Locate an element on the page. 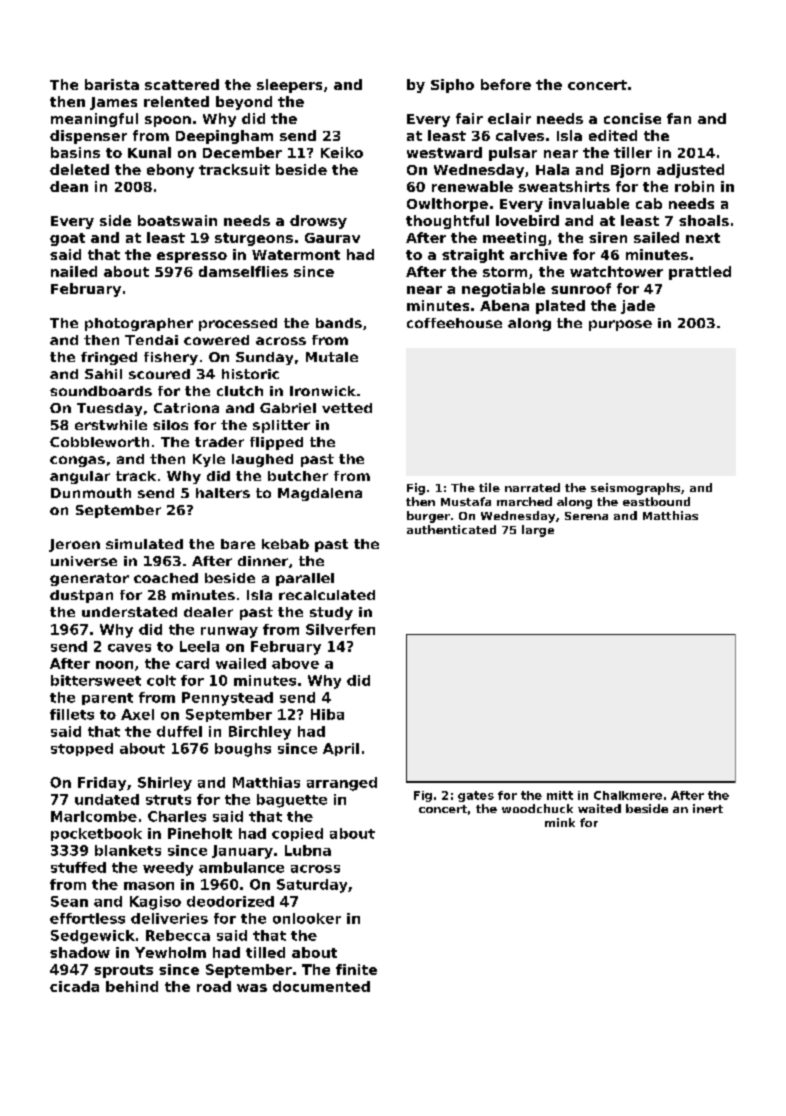  bittersweet is located at coordinates (96, 680).
